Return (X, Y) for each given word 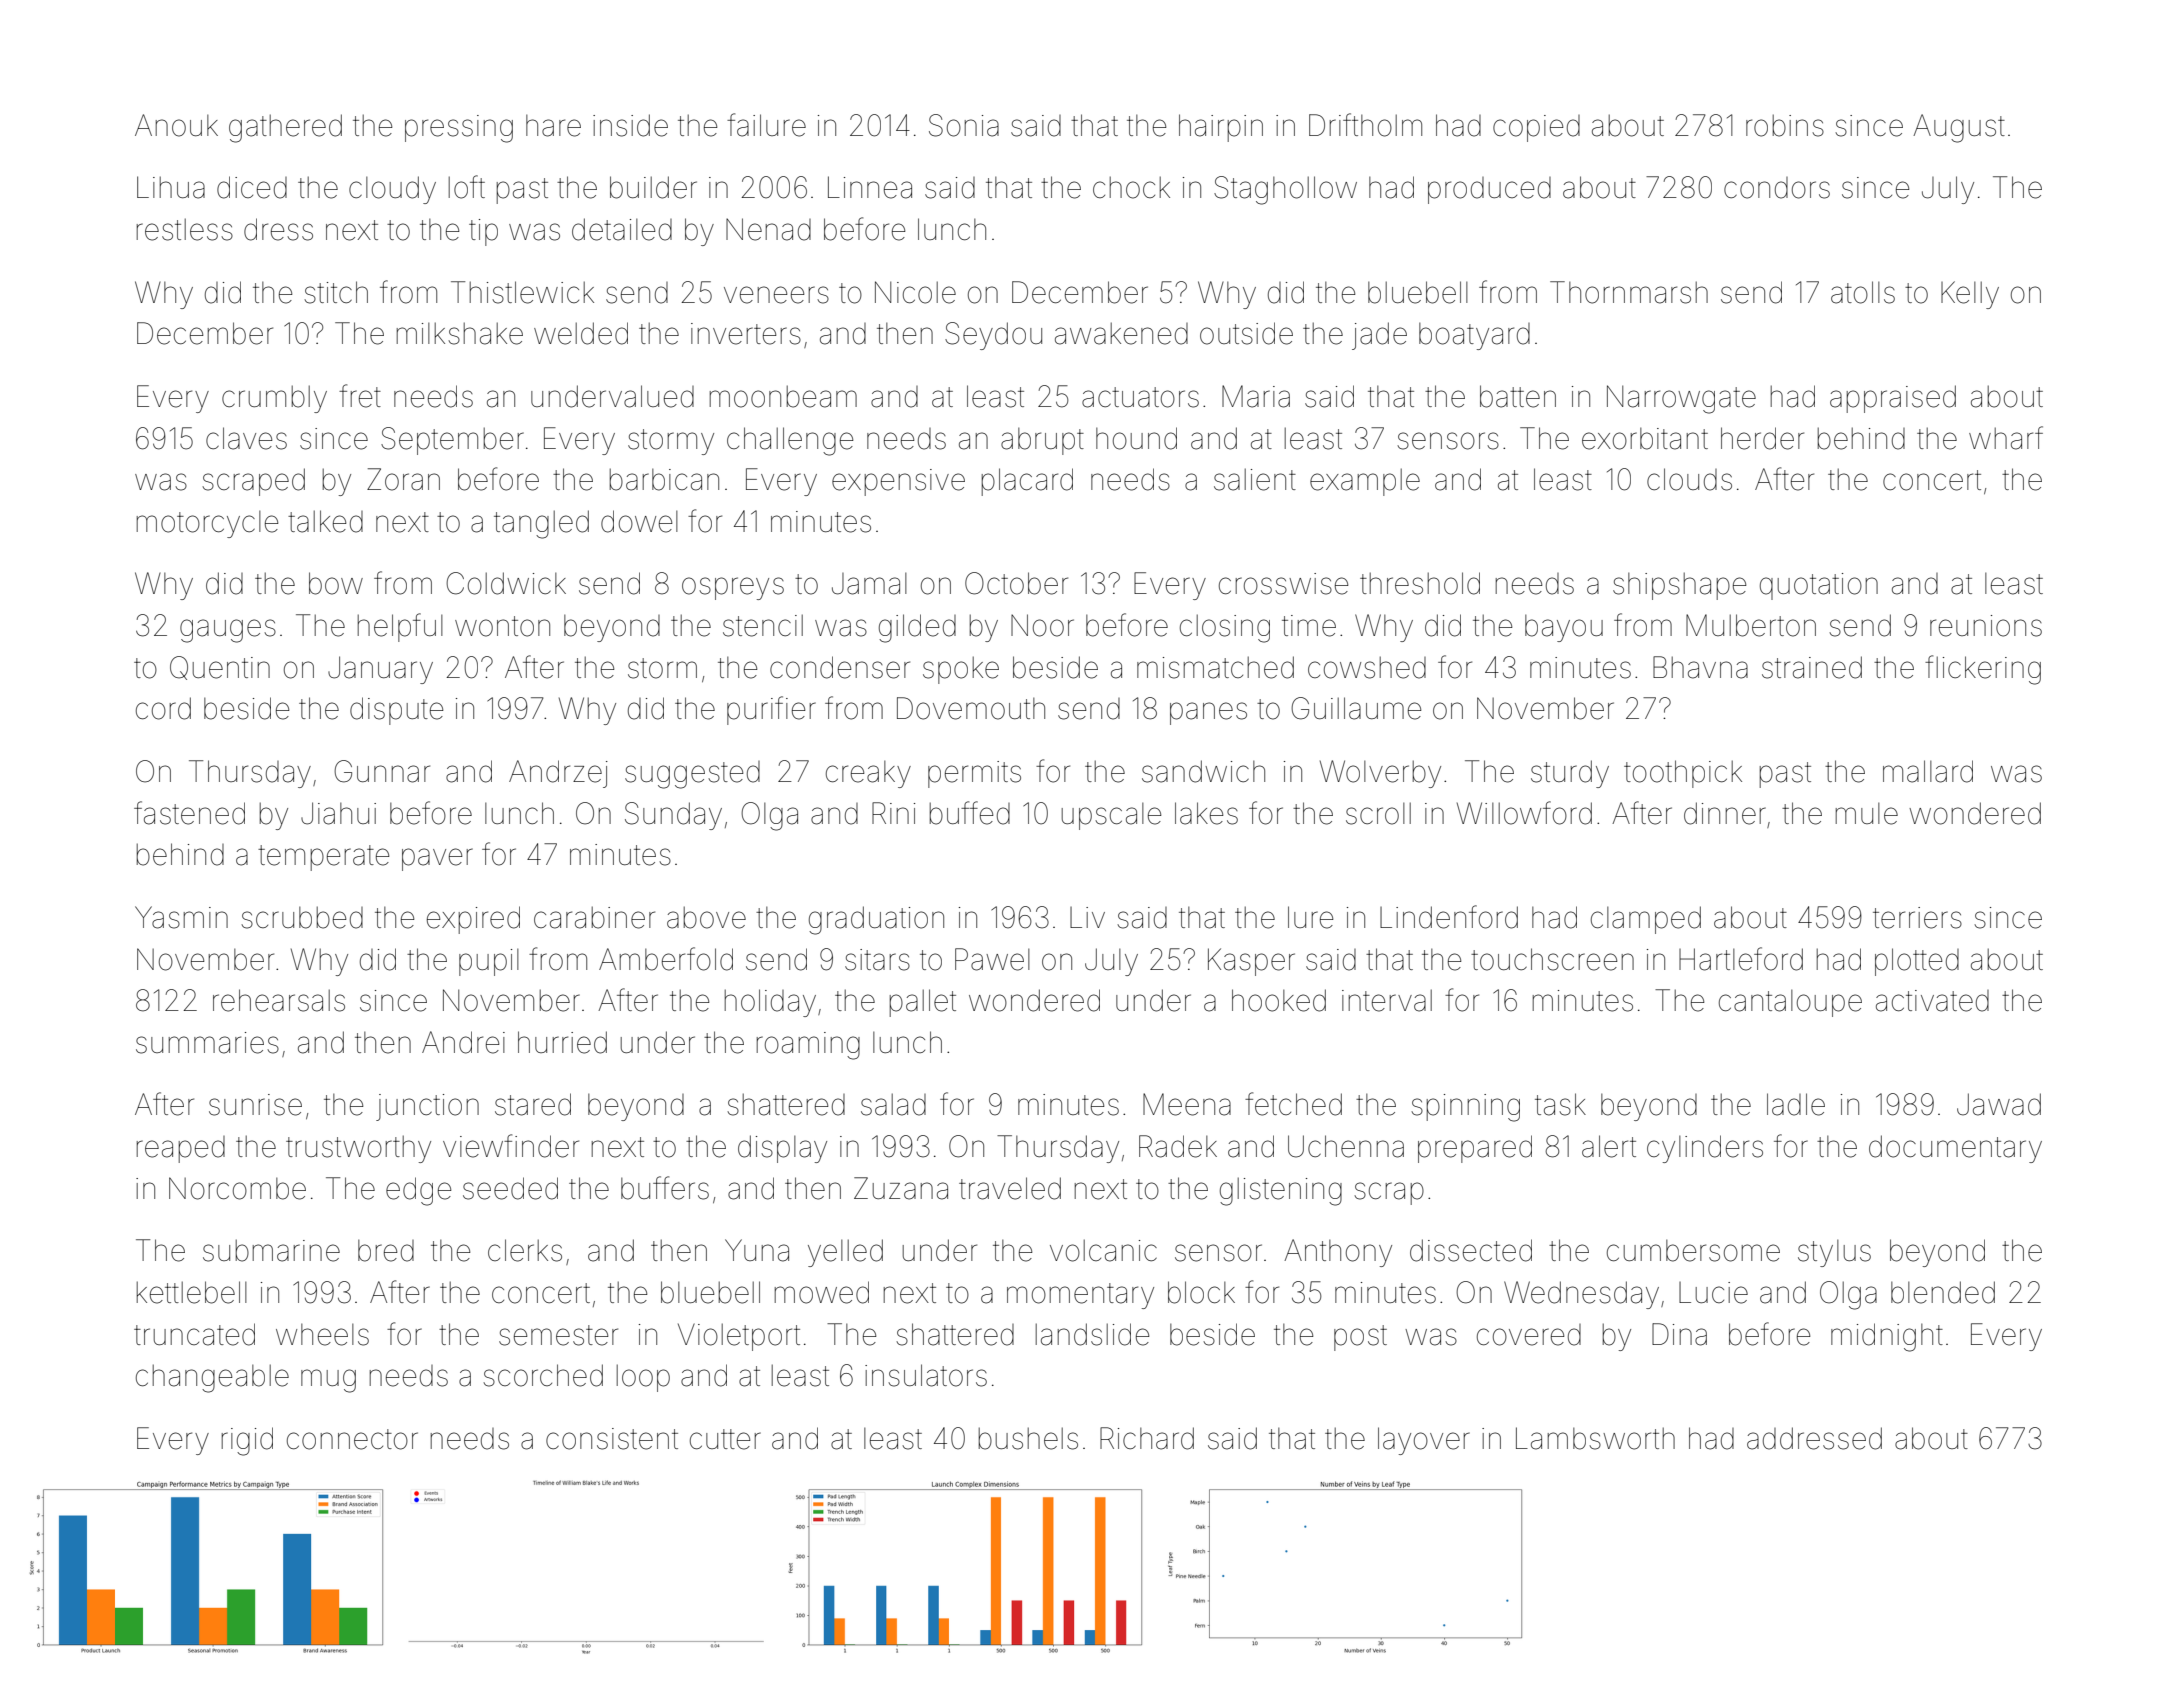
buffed (970, 813)
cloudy (392, 190)
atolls (1863, 292)
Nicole (915, 292)
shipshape (1679, 586)
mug (328, 1381)
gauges (228, 631)
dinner (1725, 813)
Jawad (1999, 1104)
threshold (1420, 583)
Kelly (1970, 295)
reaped (181, 1149)
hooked (1279, 1000)
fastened (189, 813)
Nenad (768, 229)
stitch (336, 292)
